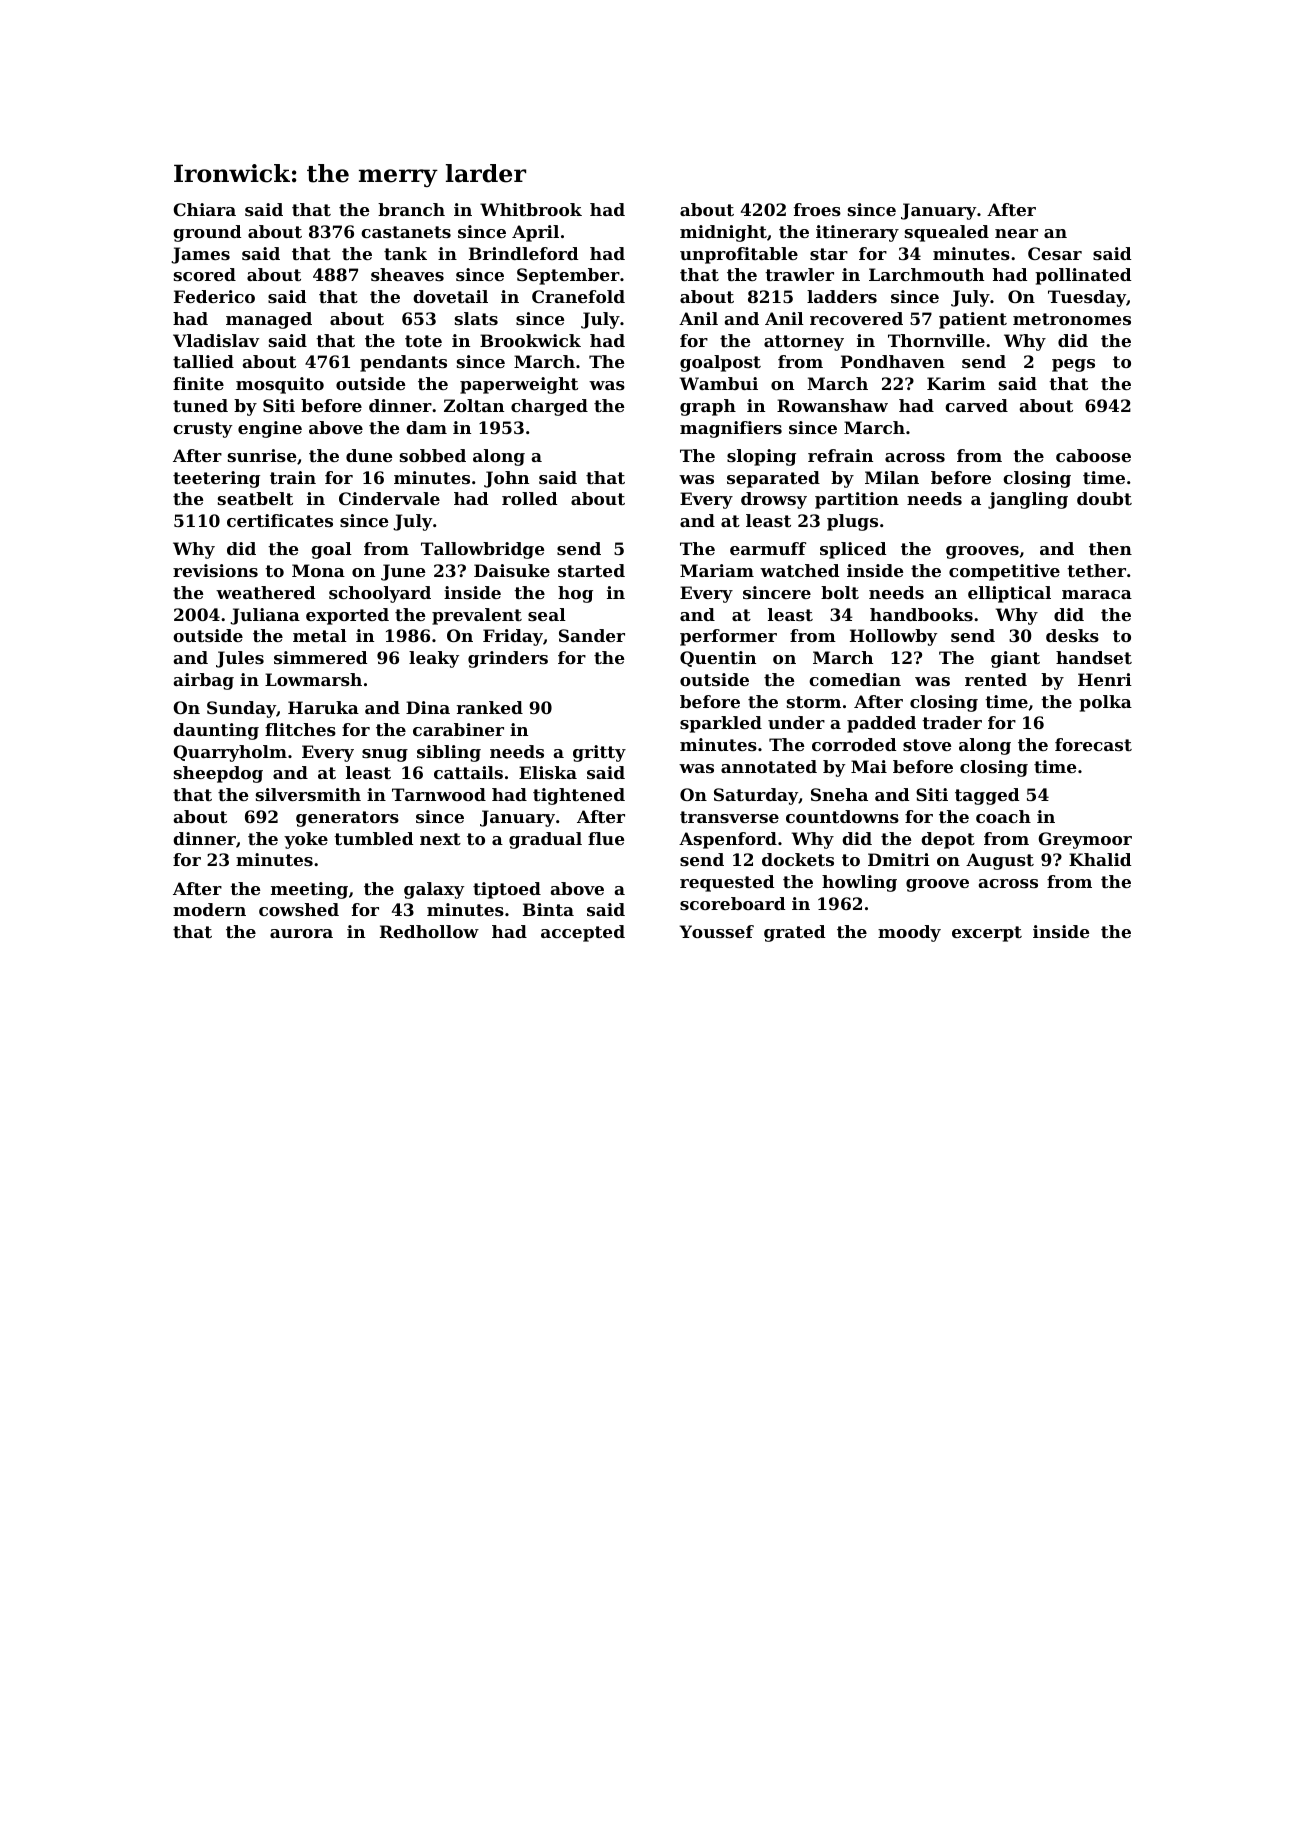 This document has width=1305, height=1846. What do you see at coordinates (265, 592) in the document?
I see `weathered` at bounding box center [265, 592].
